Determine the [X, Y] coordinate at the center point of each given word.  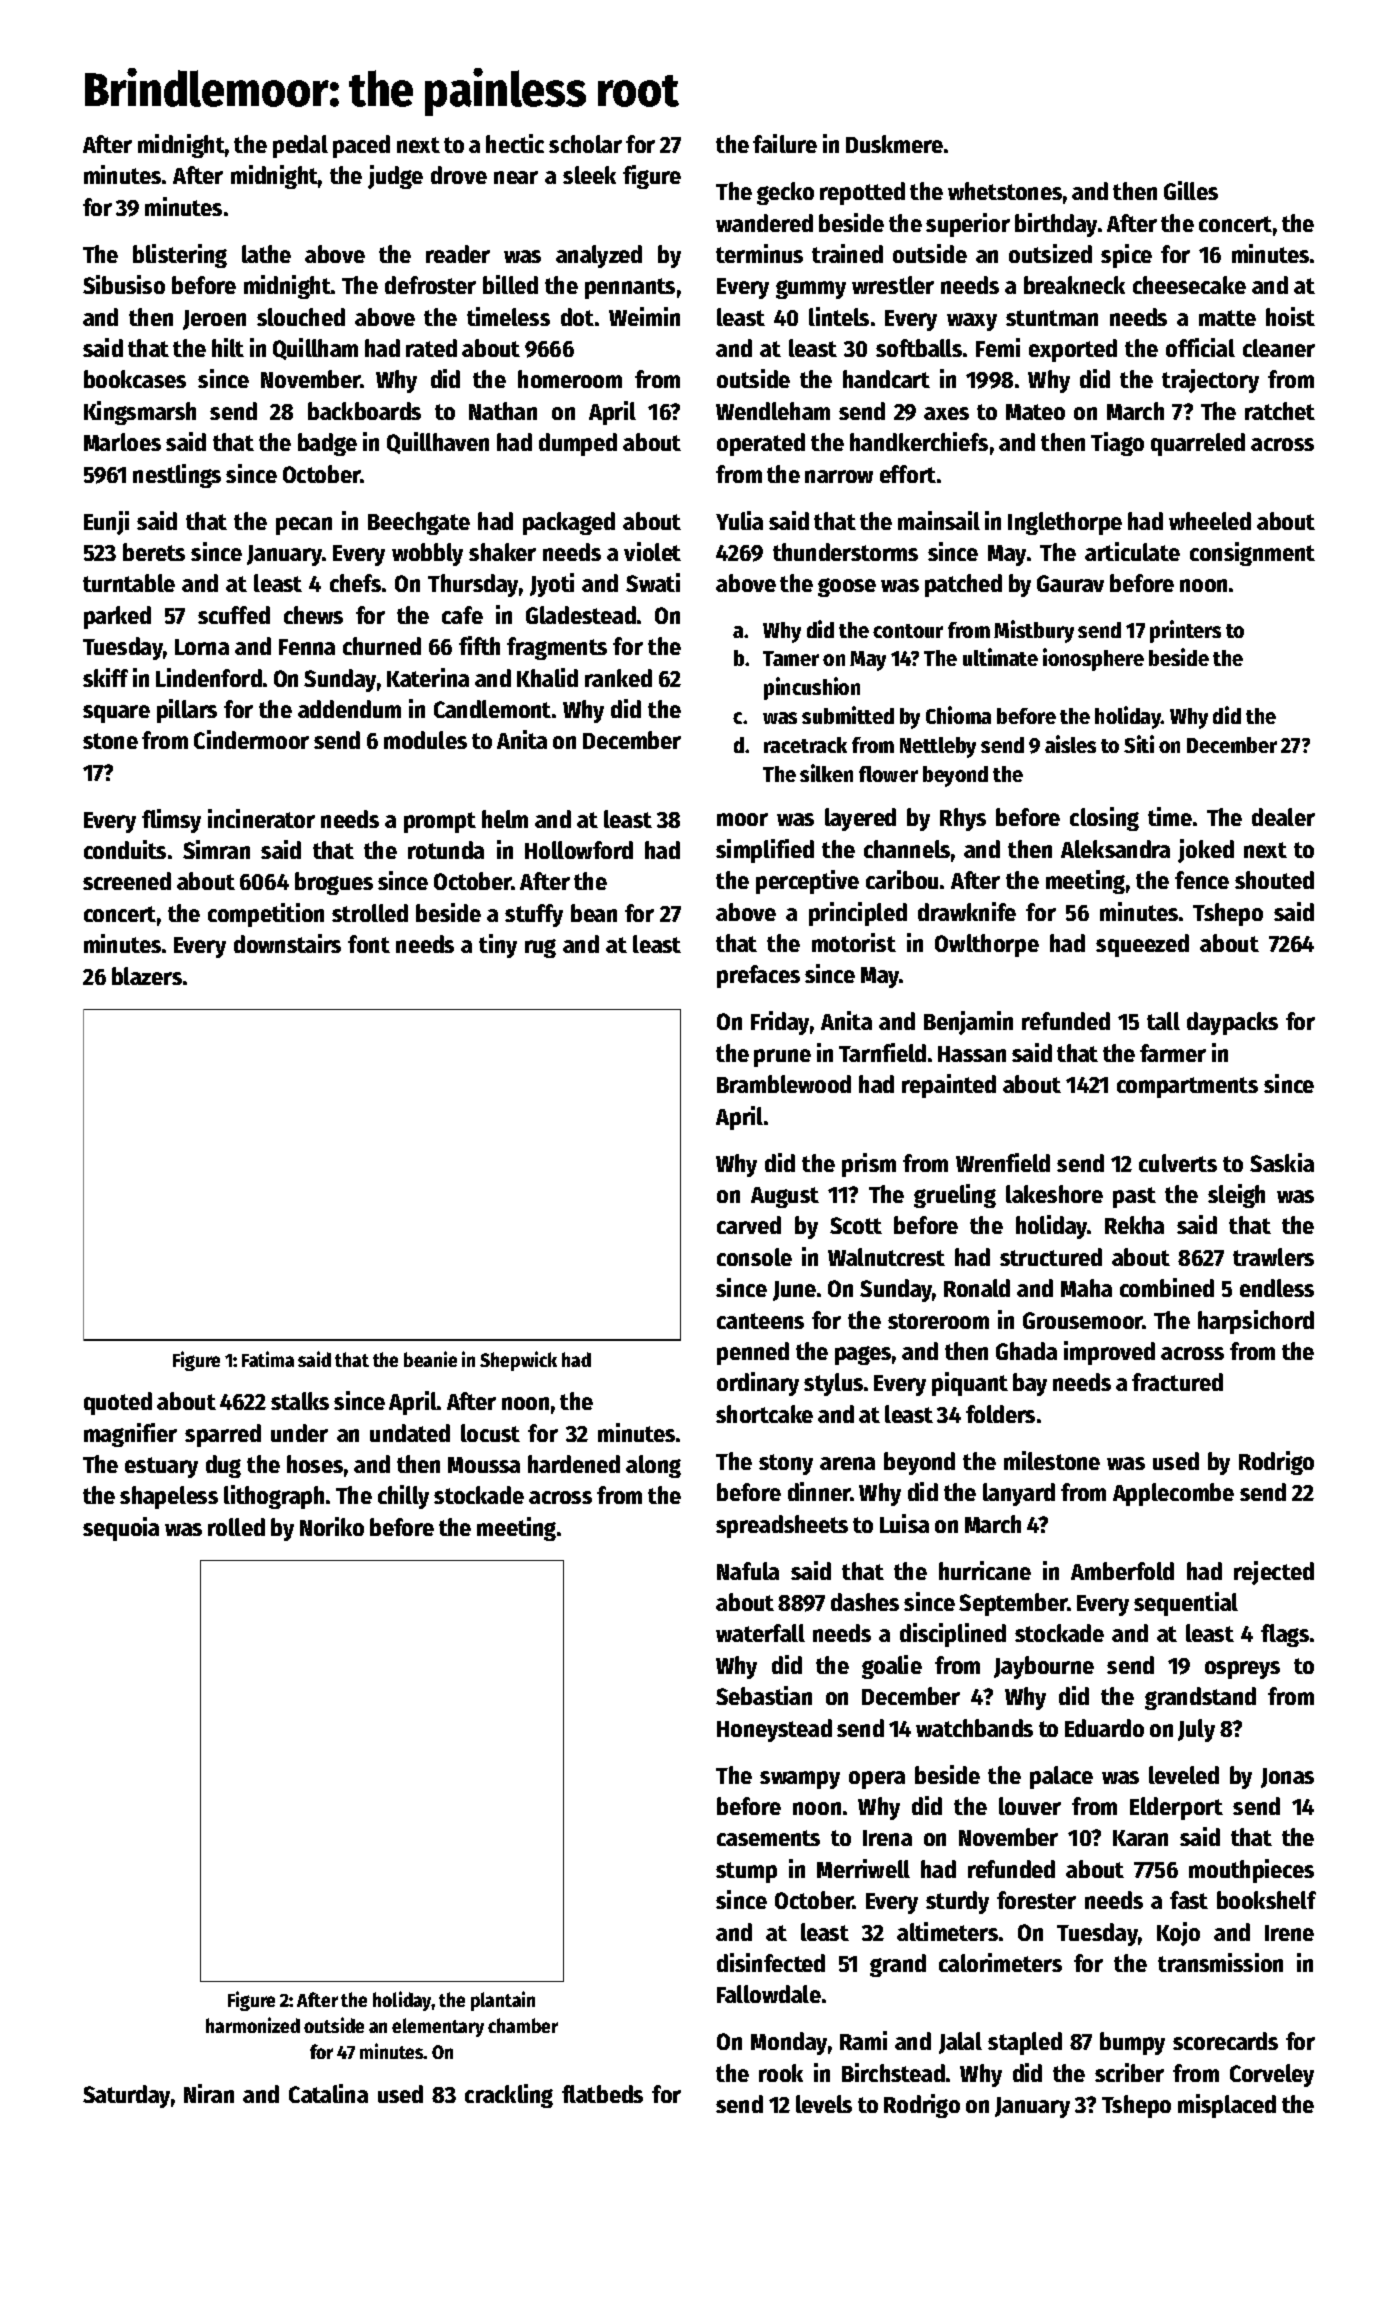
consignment [1252, 554]
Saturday [126, 2096]
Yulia [739, 520]
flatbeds [602, 2094]
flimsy [171, 821]
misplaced [1227, 2106]
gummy [811, 289]
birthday [1056, 225]
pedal [300, 146]
